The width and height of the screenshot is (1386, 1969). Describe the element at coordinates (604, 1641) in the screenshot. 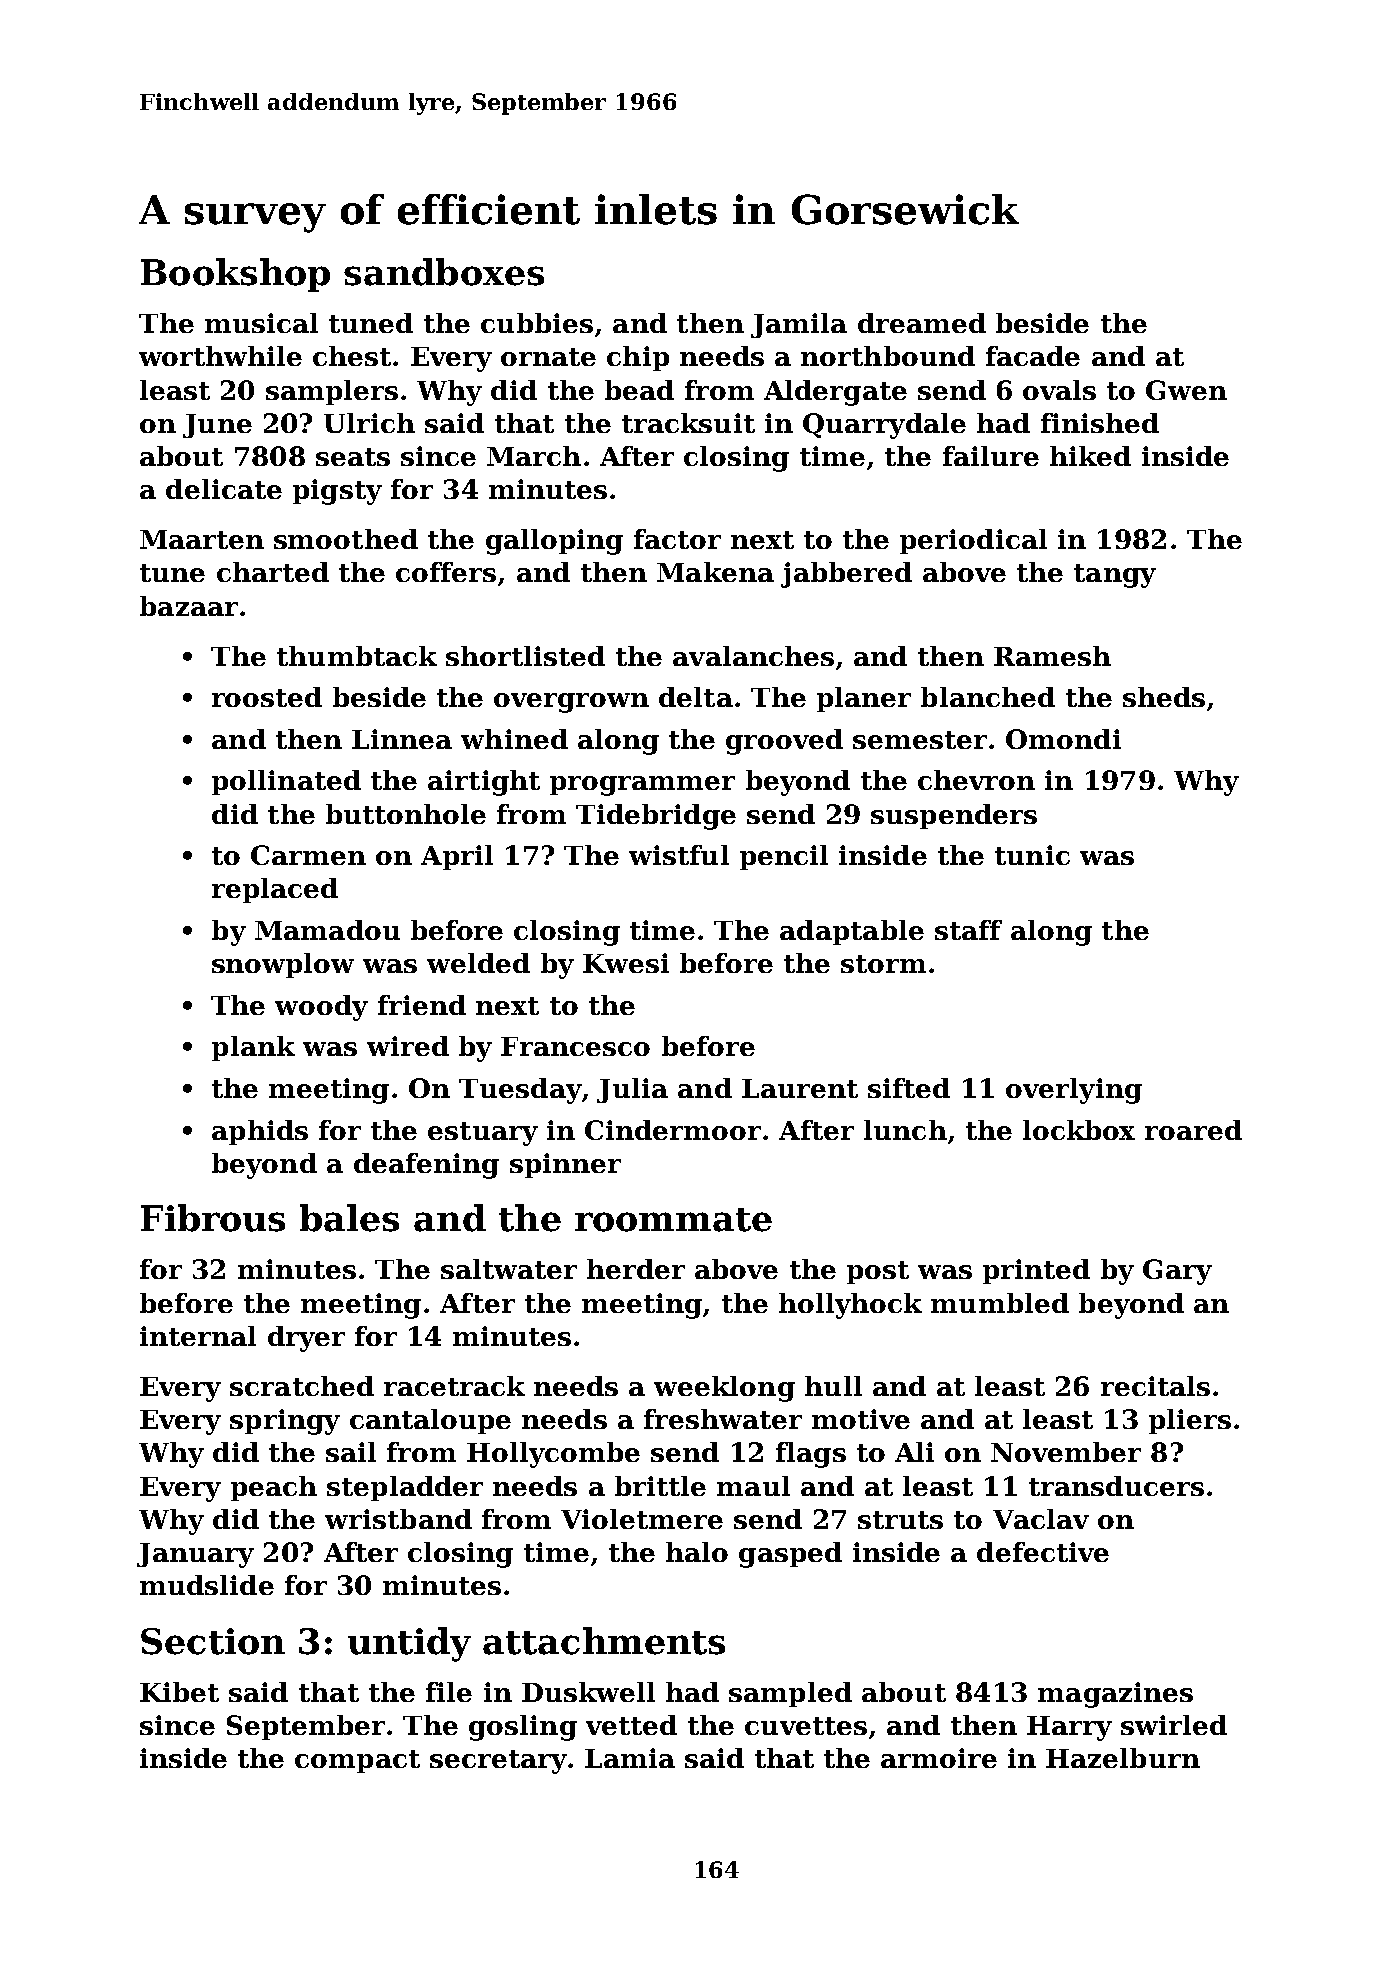

I see `attachments` at that location.
